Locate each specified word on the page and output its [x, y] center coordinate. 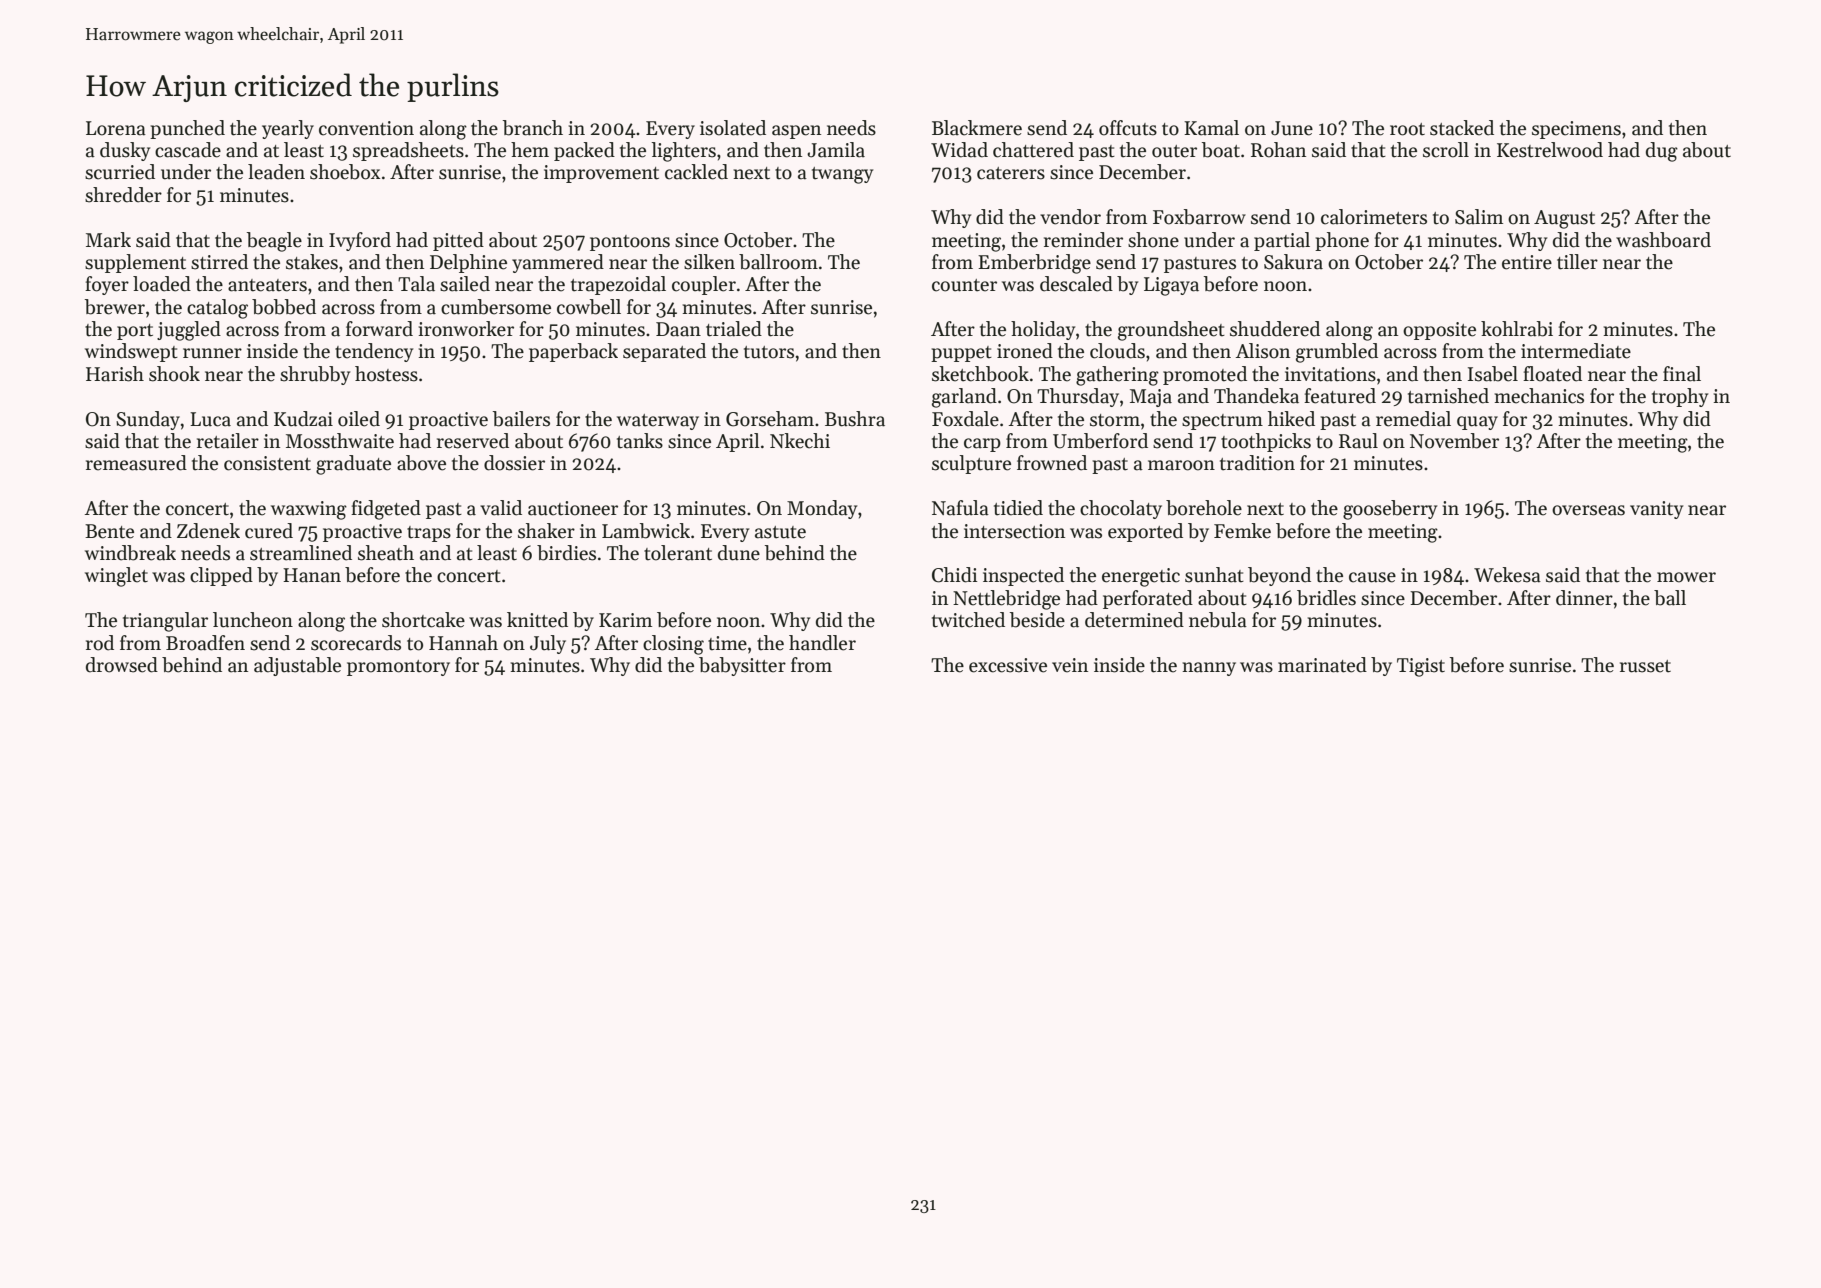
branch [533, 128]
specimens [1576, 130]
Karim [625, 620]
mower [1686, 577]
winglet [116, 577]
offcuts [1128, 128]
